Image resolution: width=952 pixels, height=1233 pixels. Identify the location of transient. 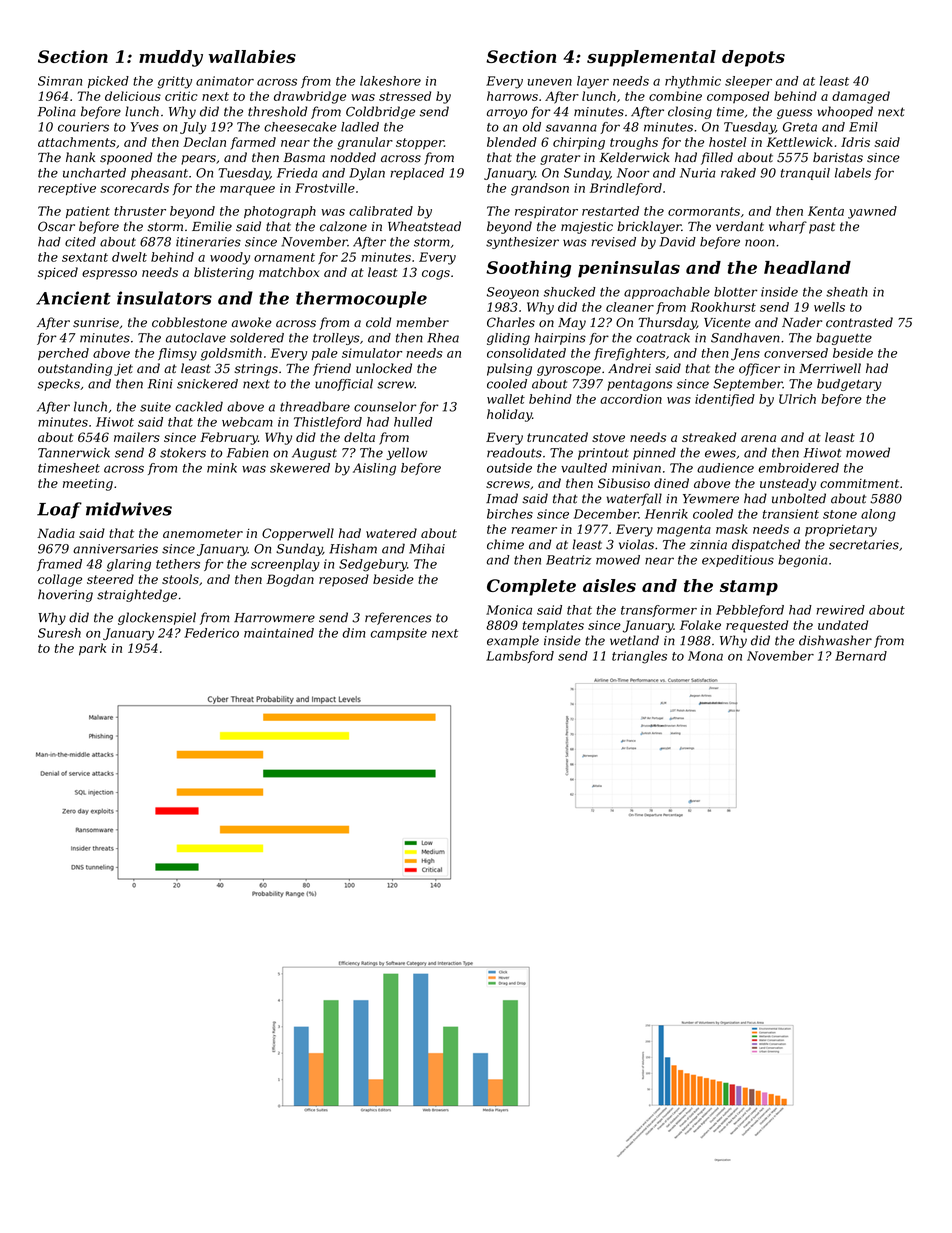
(791, 514).
